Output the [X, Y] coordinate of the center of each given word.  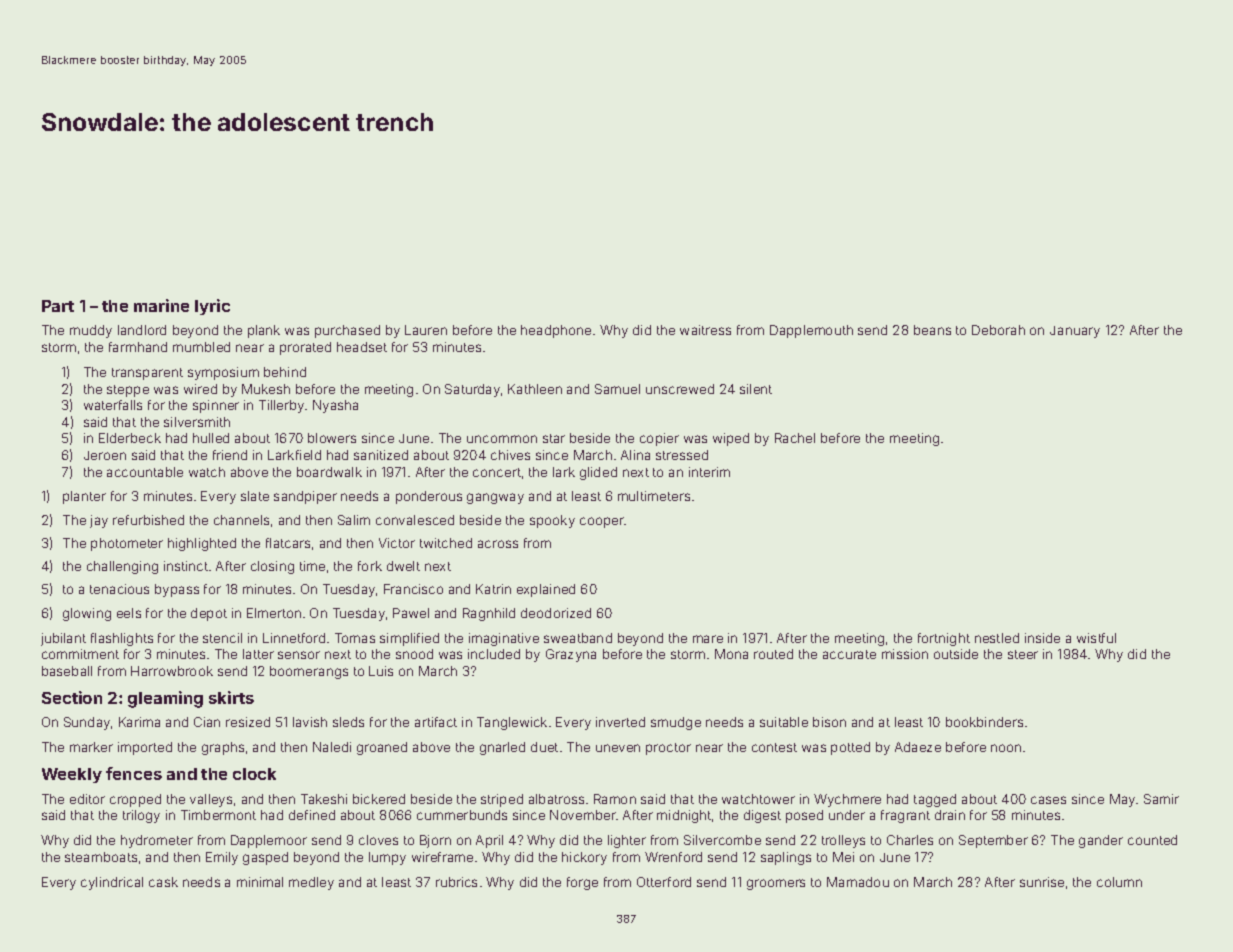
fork [370, 566]
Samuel [617, 389]
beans [932, 330]
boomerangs [309, 672]
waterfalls [113, 405]
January [1075, 332]
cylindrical [112, 883]
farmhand [138, 347]
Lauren [426, 330]
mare [708, 639]
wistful [1096, 638]
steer [1023, 654]
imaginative [504, 639]
